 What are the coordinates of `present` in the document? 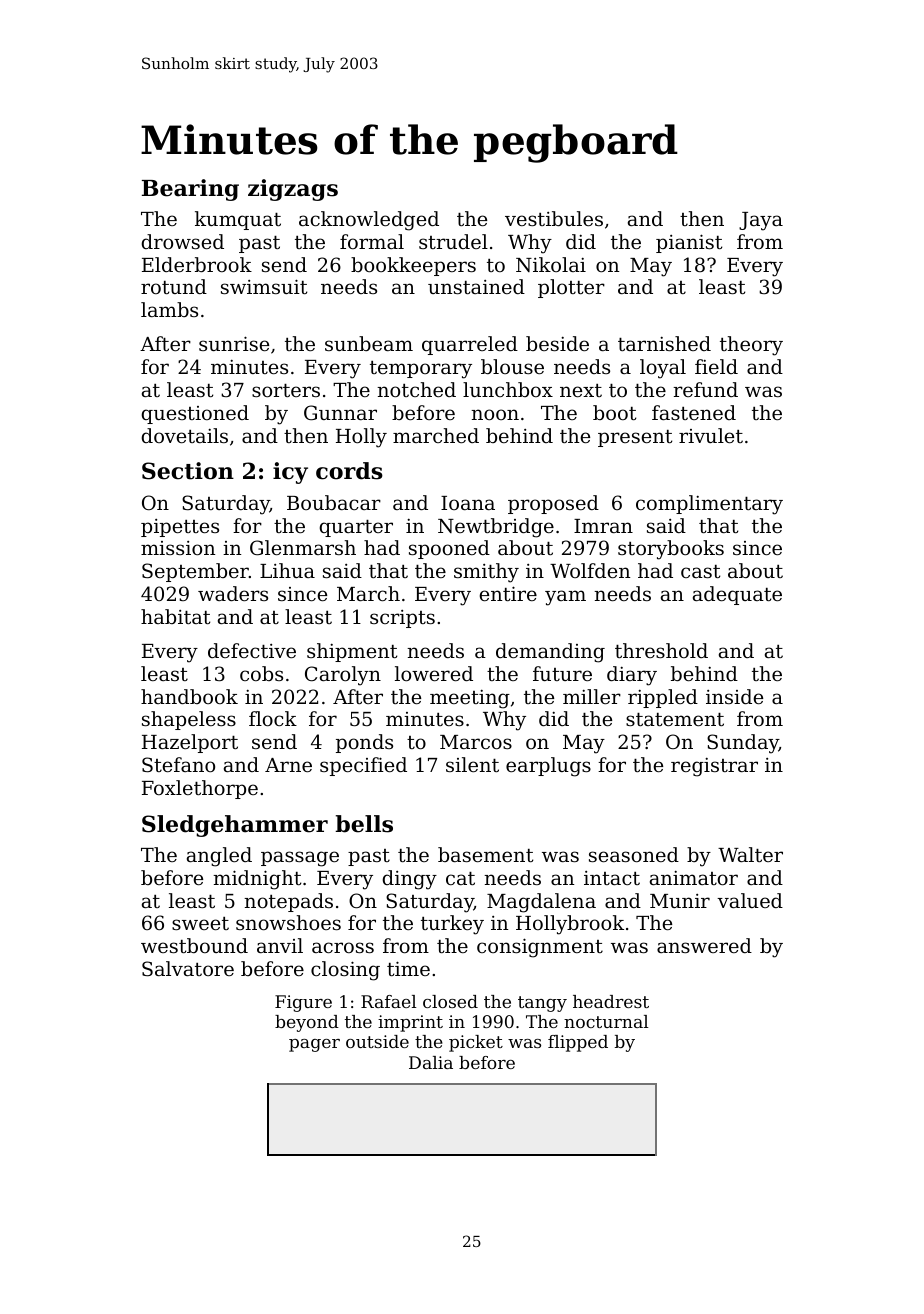 It's located at (635, 438).
